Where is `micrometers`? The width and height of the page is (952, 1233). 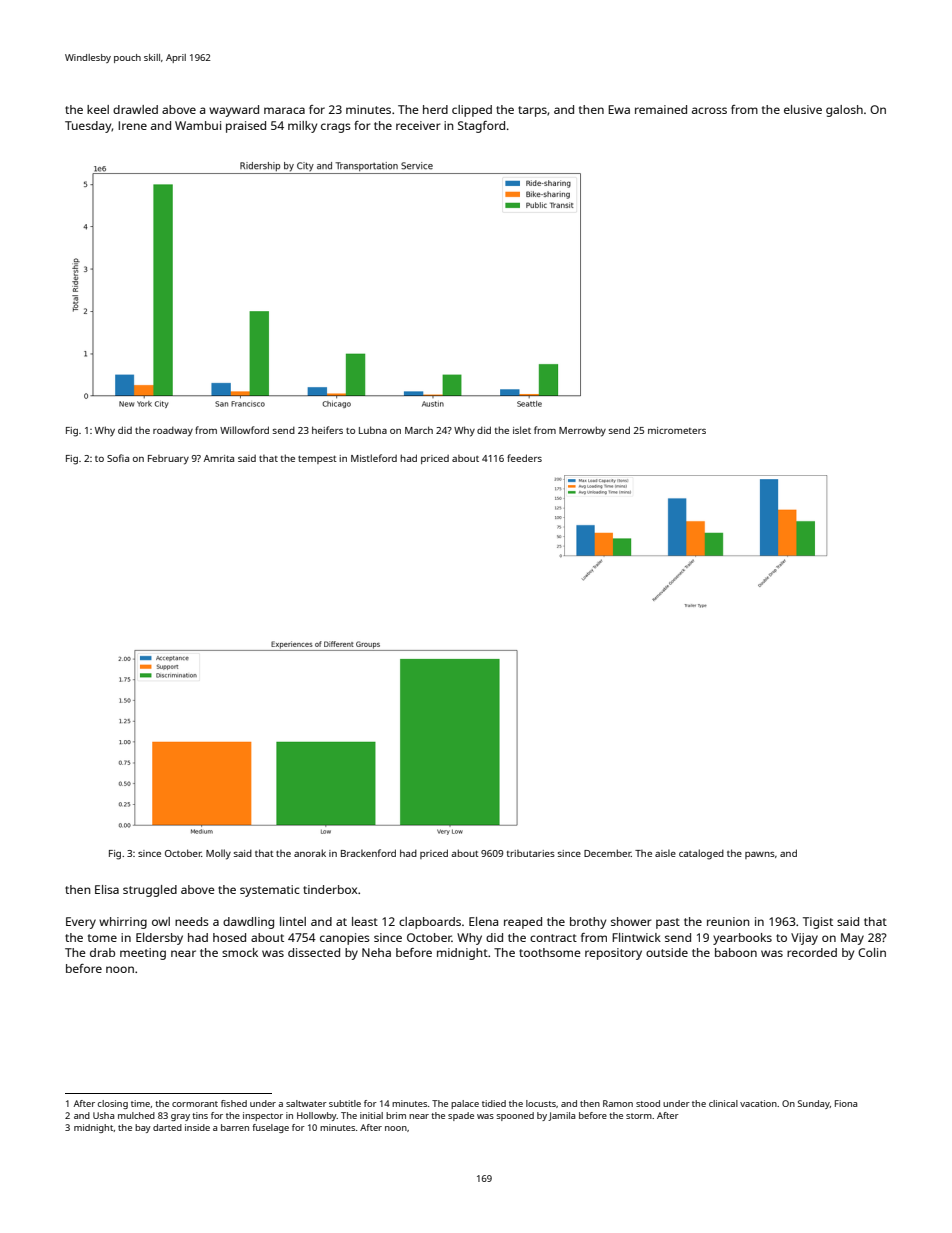
micrometers is located at coordinates (677, 430).
